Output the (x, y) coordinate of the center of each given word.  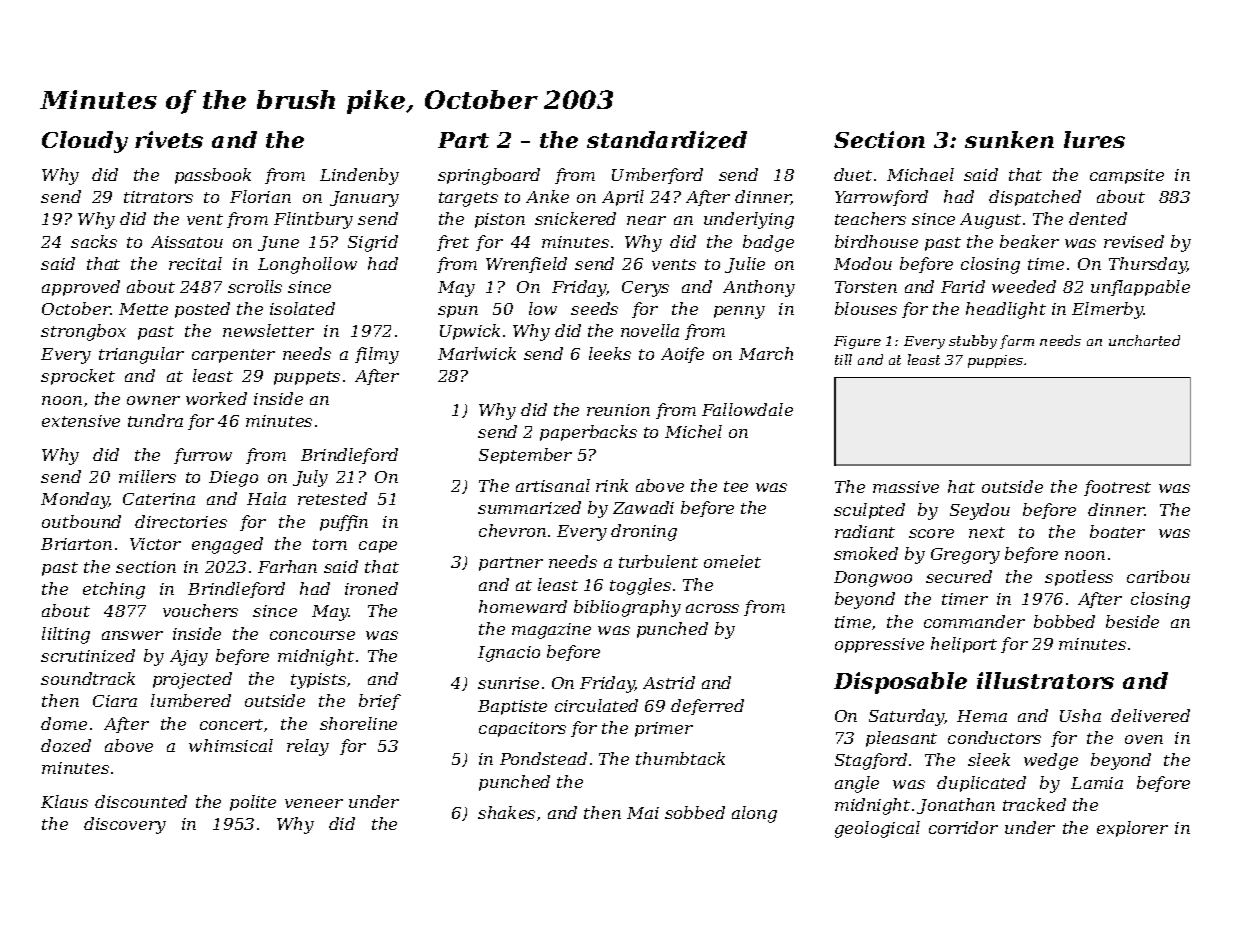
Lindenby (359, 176)
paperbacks (588, 433)
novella (650, 330)
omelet (732, 561)
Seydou (980, 511)
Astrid (669, 682)
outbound (81, 521)
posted (202, 310)
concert (231, 724)
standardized (667, 140)
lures (1094, 139)
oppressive (879, 645)
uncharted (1144, 340)
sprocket (78, 377)
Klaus (64, 801)
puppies (995, 361)
